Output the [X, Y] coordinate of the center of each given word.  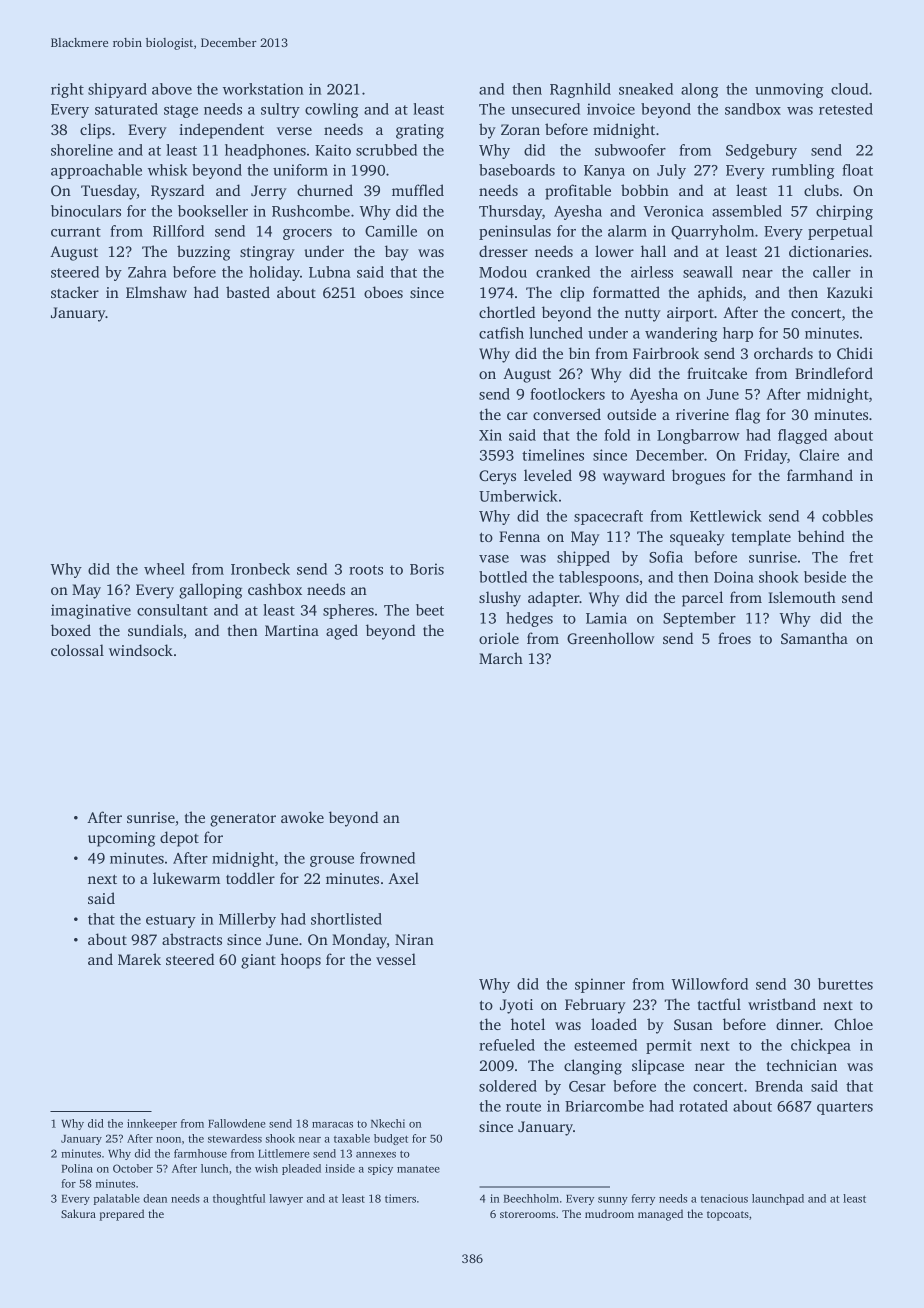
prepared [122, 1215]
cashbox [275, 589]
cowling [332, 110]
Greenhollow [610, 638]
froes [734, 638]
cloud [849, 89]
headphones [265, 151]
